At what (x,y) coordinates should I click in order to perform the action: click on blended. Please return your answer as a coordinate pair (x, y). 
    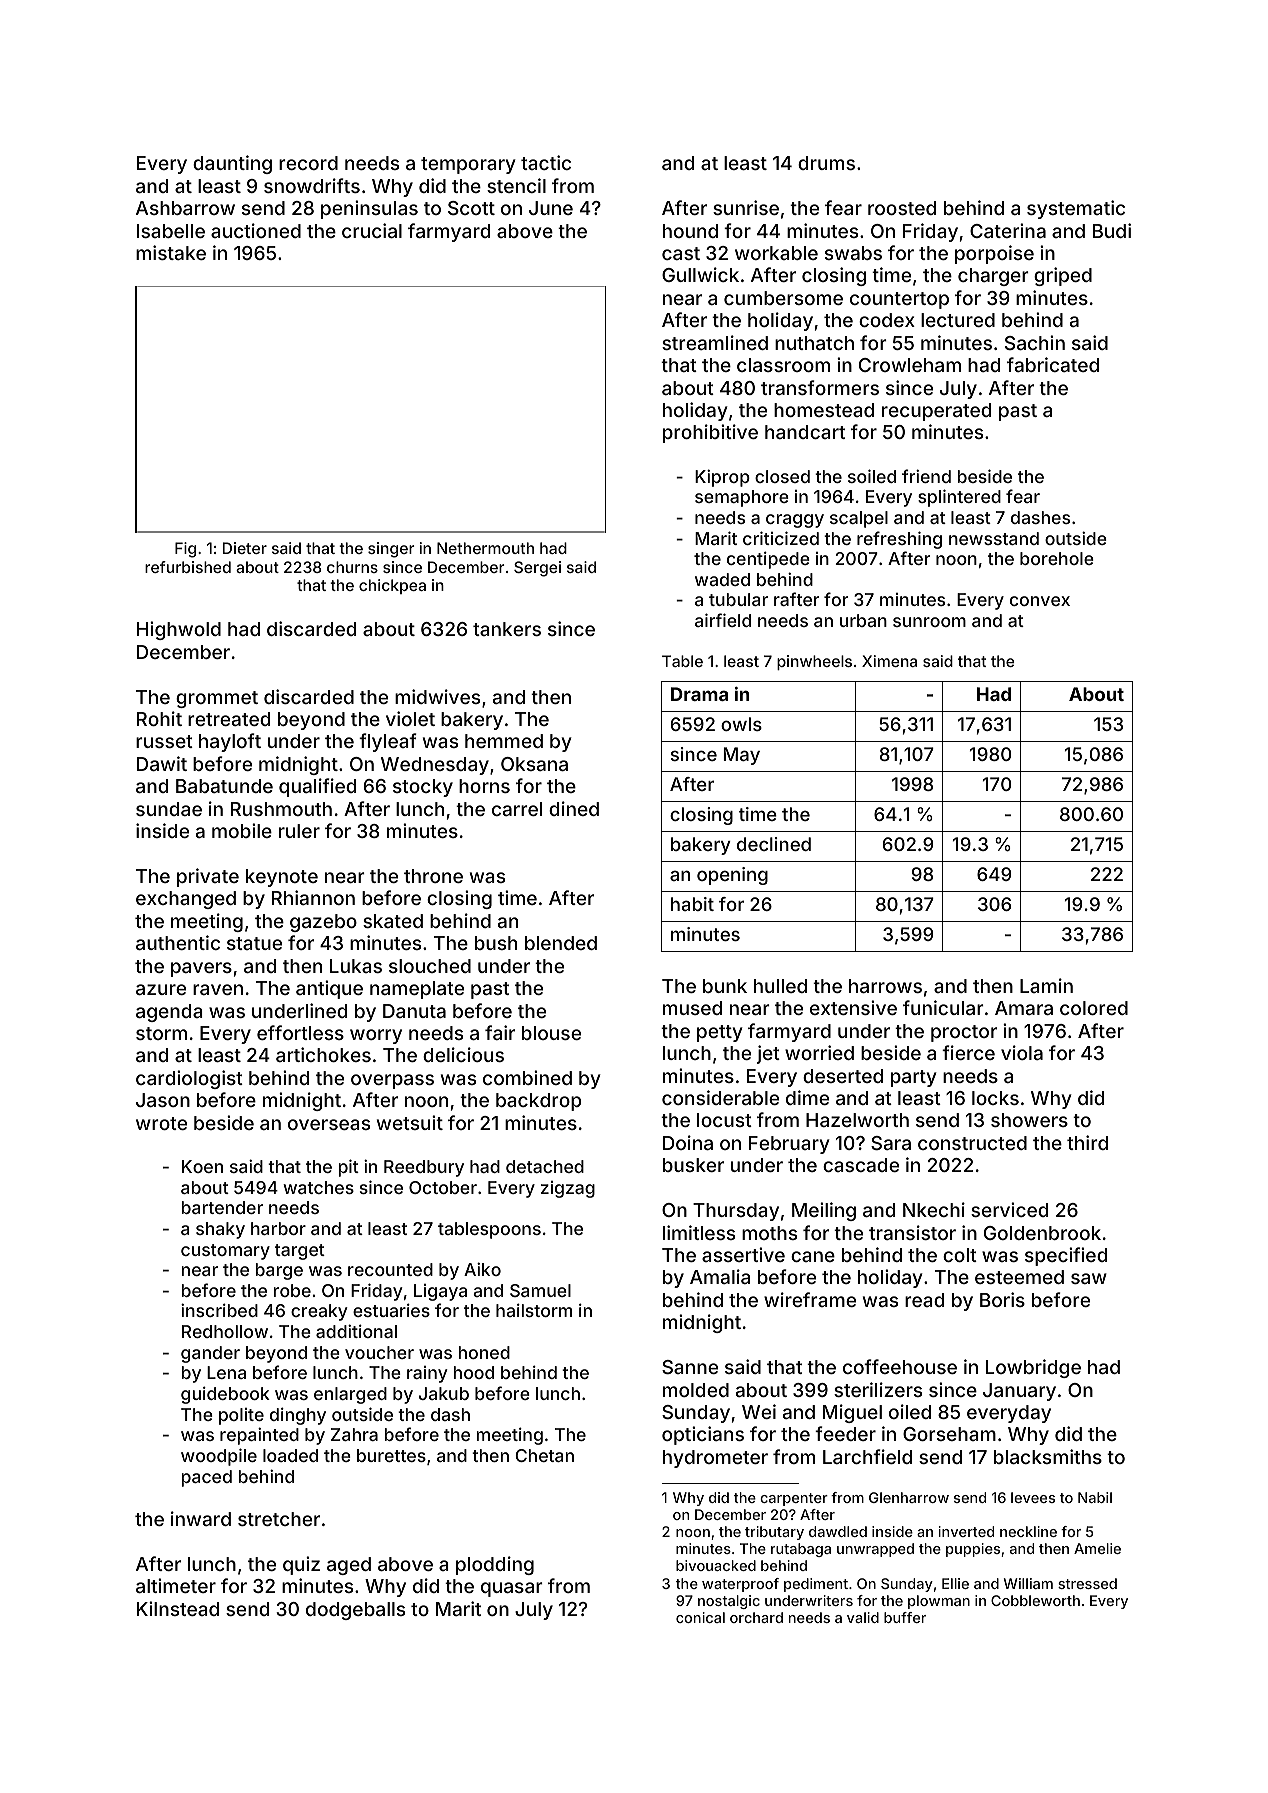
    Looking at the image, I should click on (561, 943).
